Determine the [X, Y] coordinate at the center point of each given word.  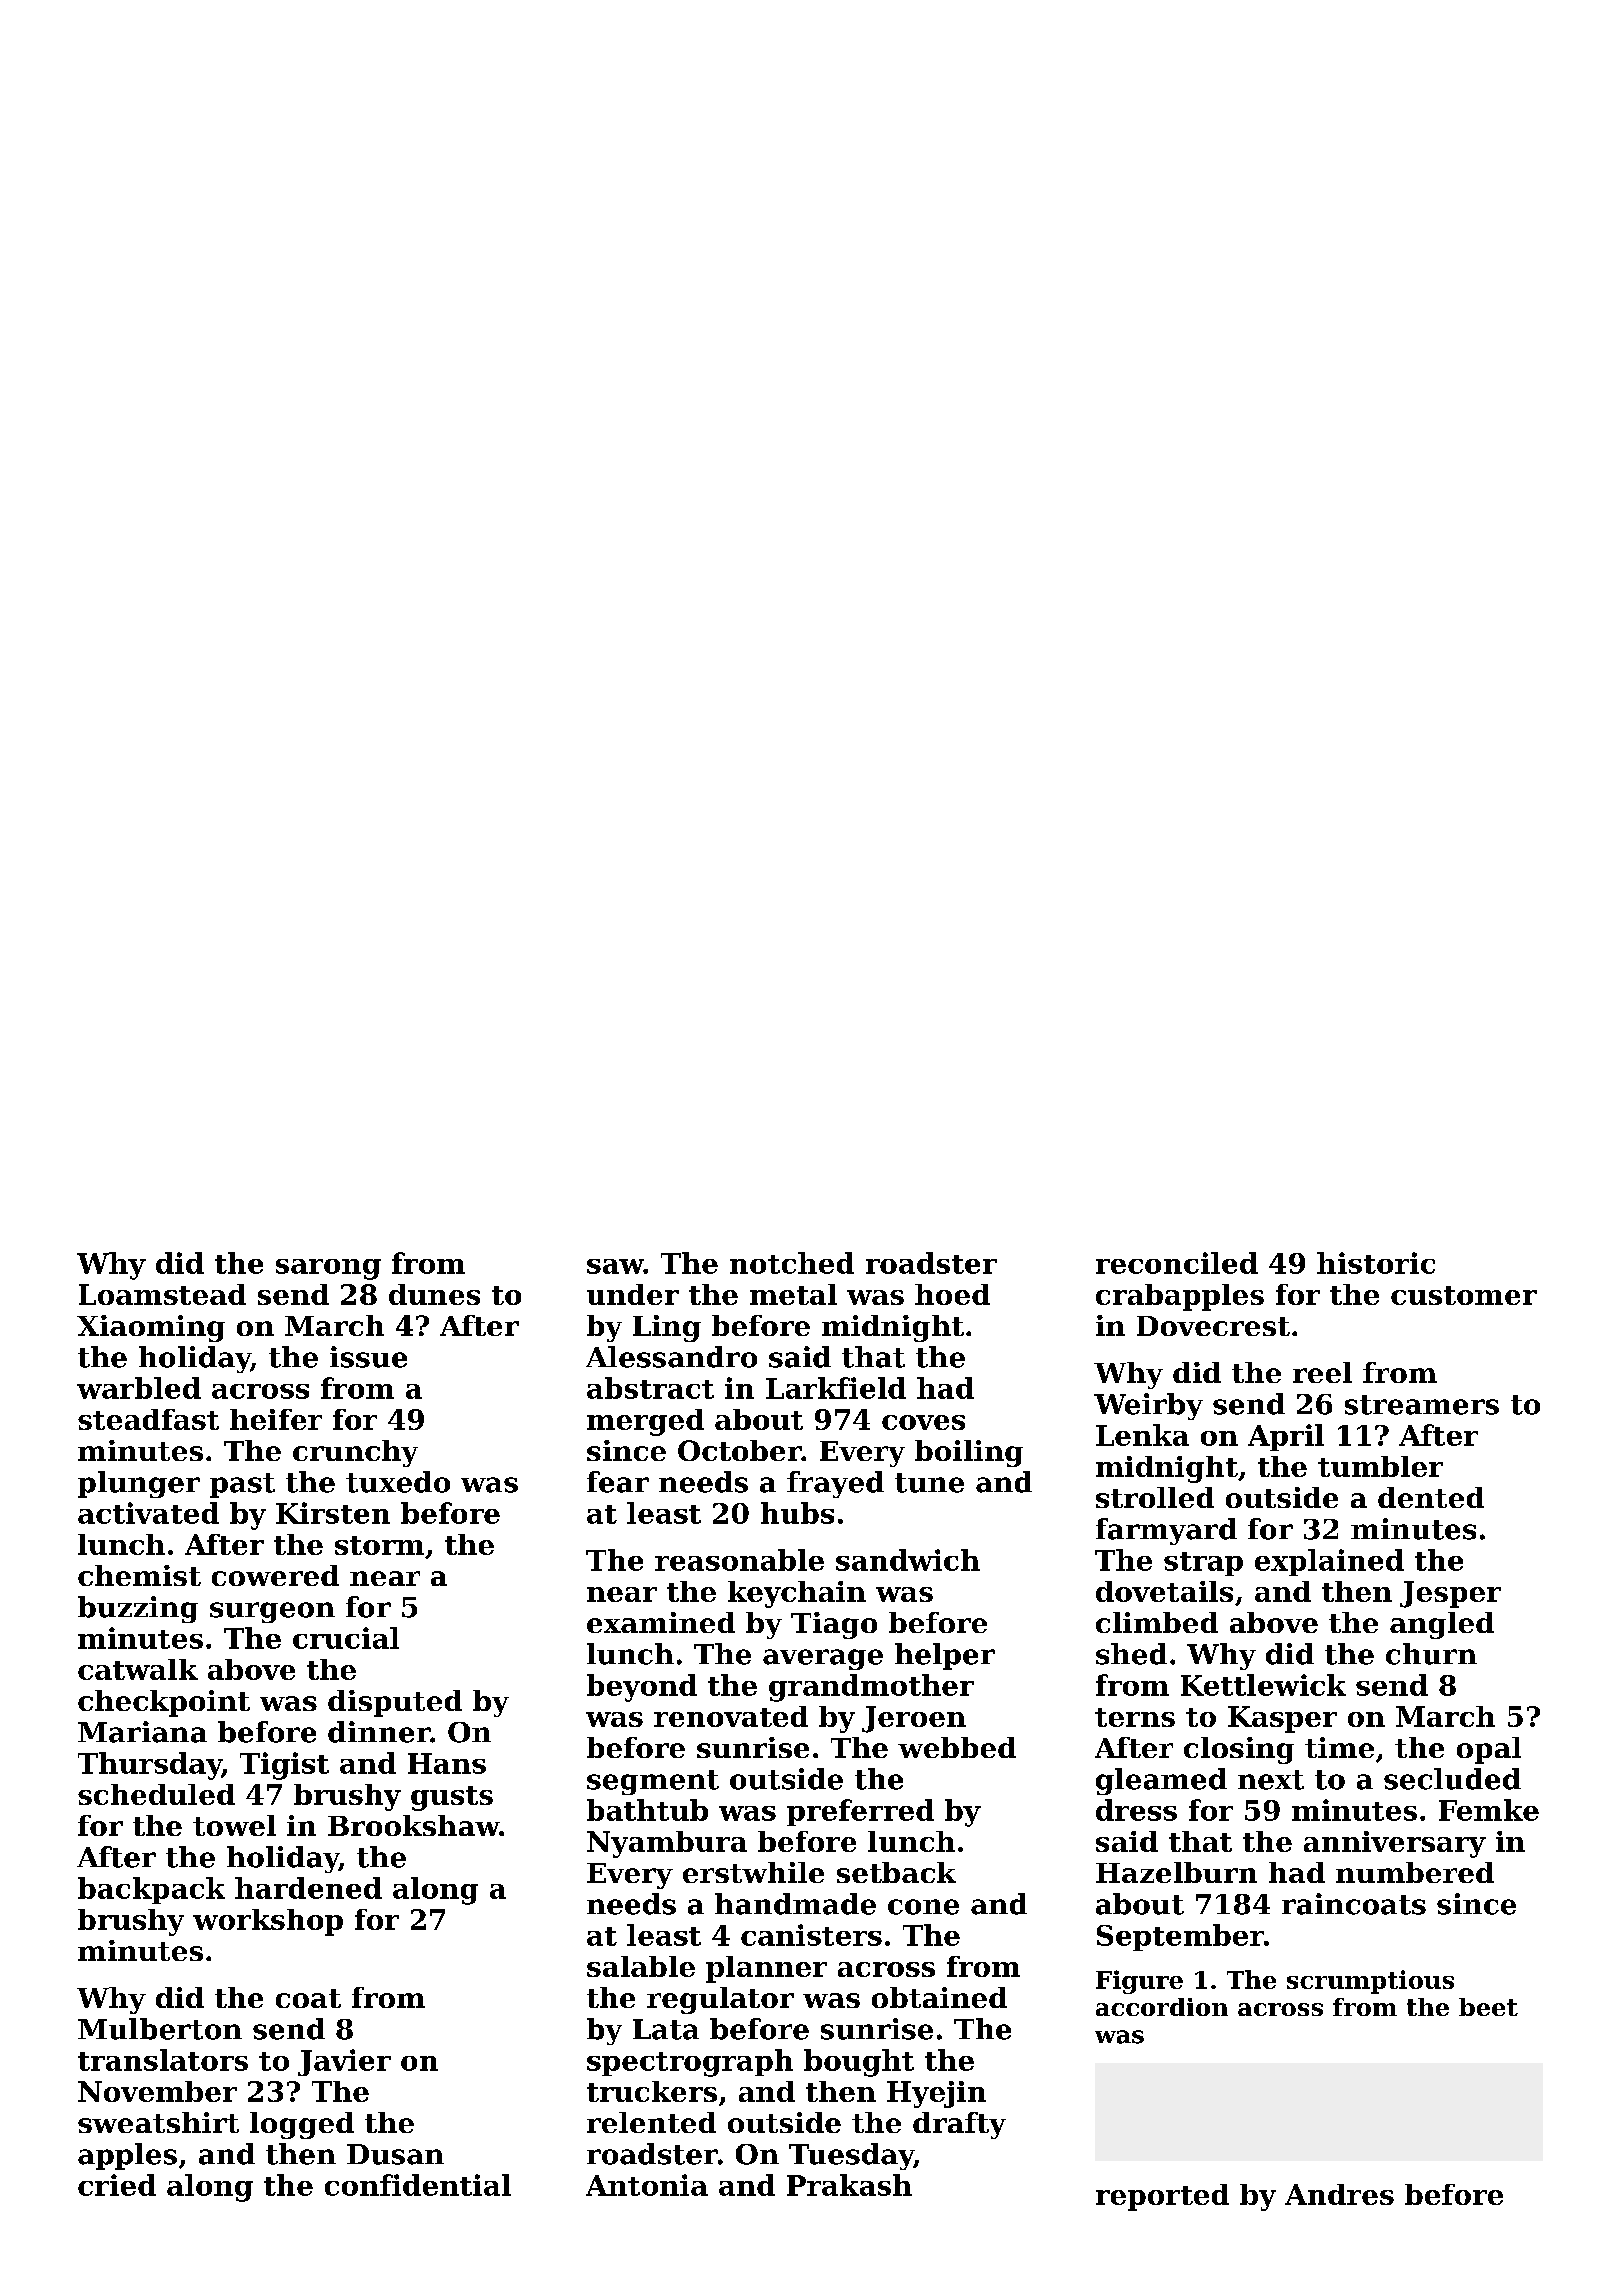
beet [1488, 2007]
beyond [642, 1688]
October [740, 1450]
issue [368, 1357]
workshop [268, 1922]
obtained [939, 1997]
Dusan [395, 2154]
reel [1322, 1372]
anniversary [1395, 1844]
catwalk [138, 1669]
